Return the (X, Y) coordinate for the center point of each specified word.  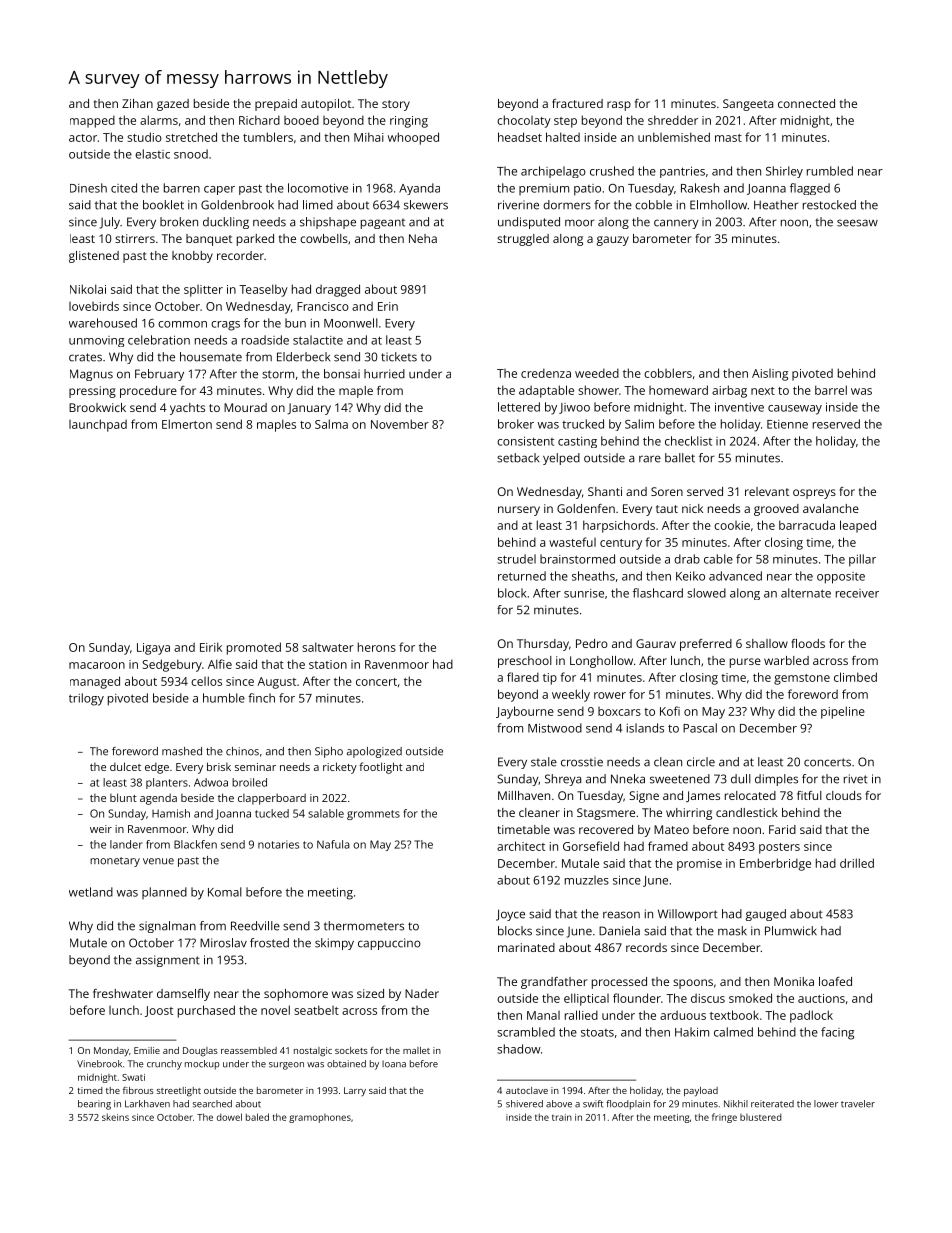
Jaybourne (525, 712)
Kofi (670, 711)
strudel (516, 559)
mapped (92, 121)
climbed (855, 677)
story (396, 105)
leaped (858, 526)
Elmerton (187, 424)
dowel (229, 1117)
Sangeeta (748, 105)
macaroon (97, 665)
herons (377, 647)
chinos (242, 751)
